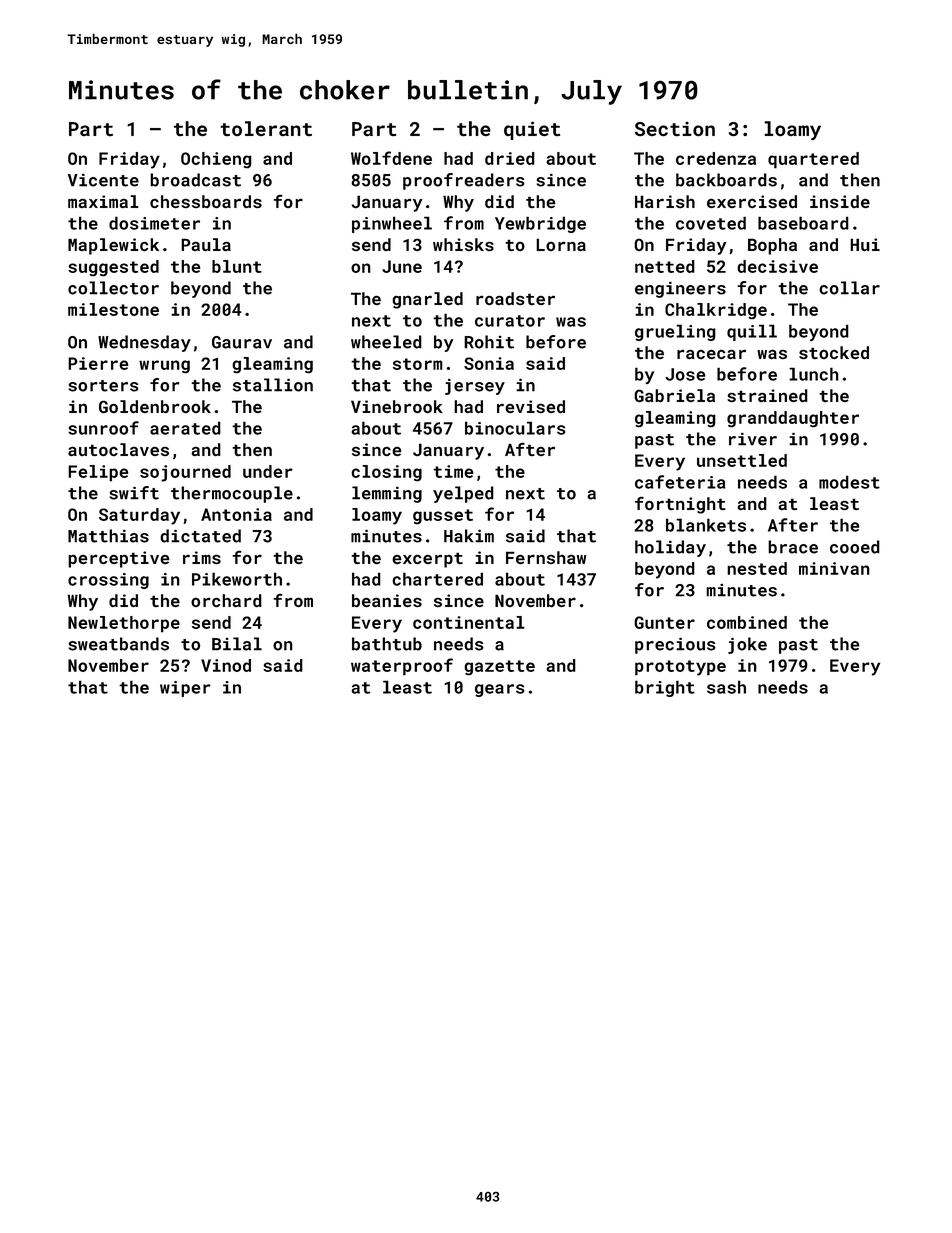  Describe the element at coordinates (202, 557) in the screenshot. I see `rims` at that location.
